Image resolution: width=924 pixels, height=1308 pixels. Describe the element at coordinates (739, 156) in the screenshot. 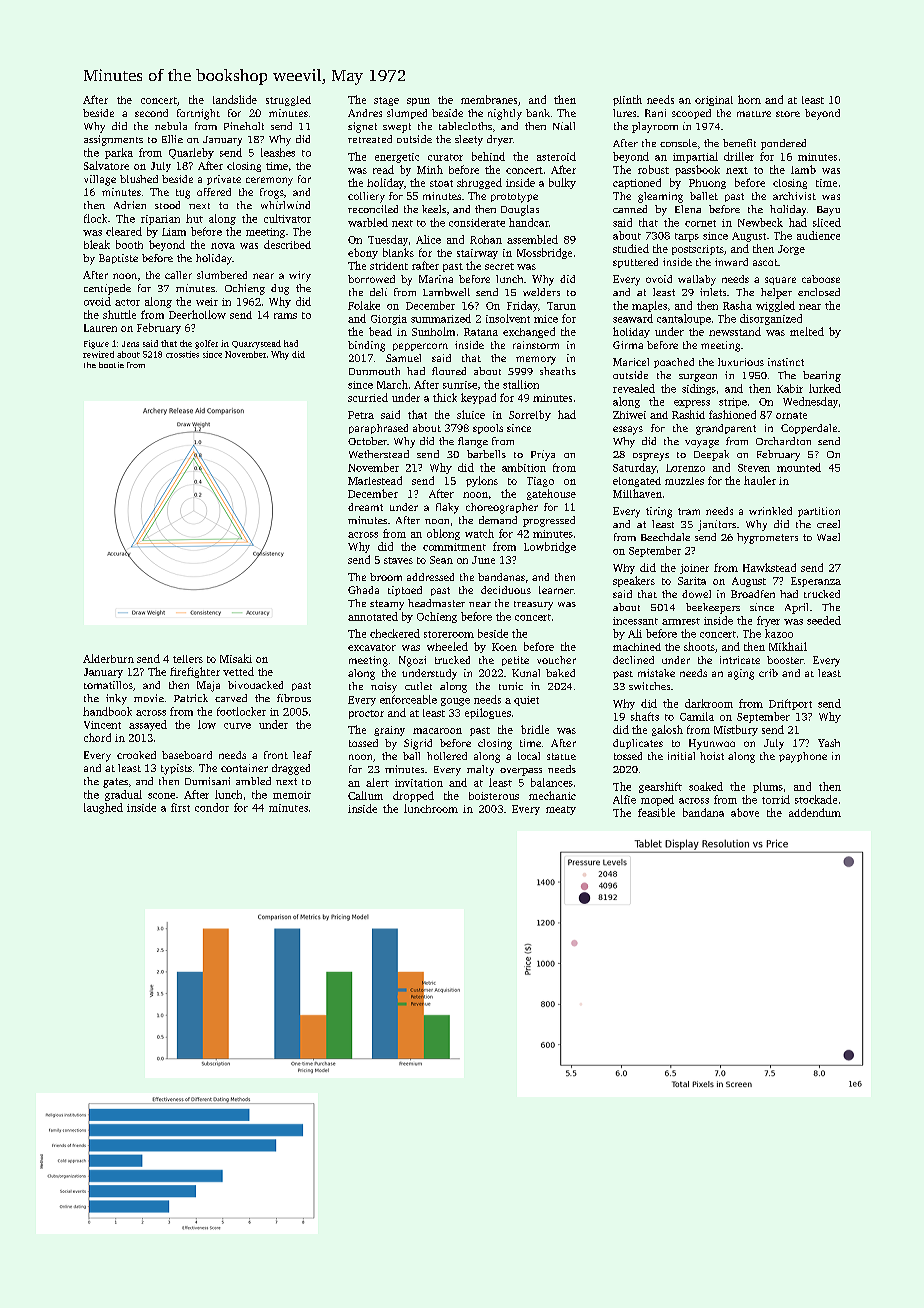

I see `driller` at that location.
